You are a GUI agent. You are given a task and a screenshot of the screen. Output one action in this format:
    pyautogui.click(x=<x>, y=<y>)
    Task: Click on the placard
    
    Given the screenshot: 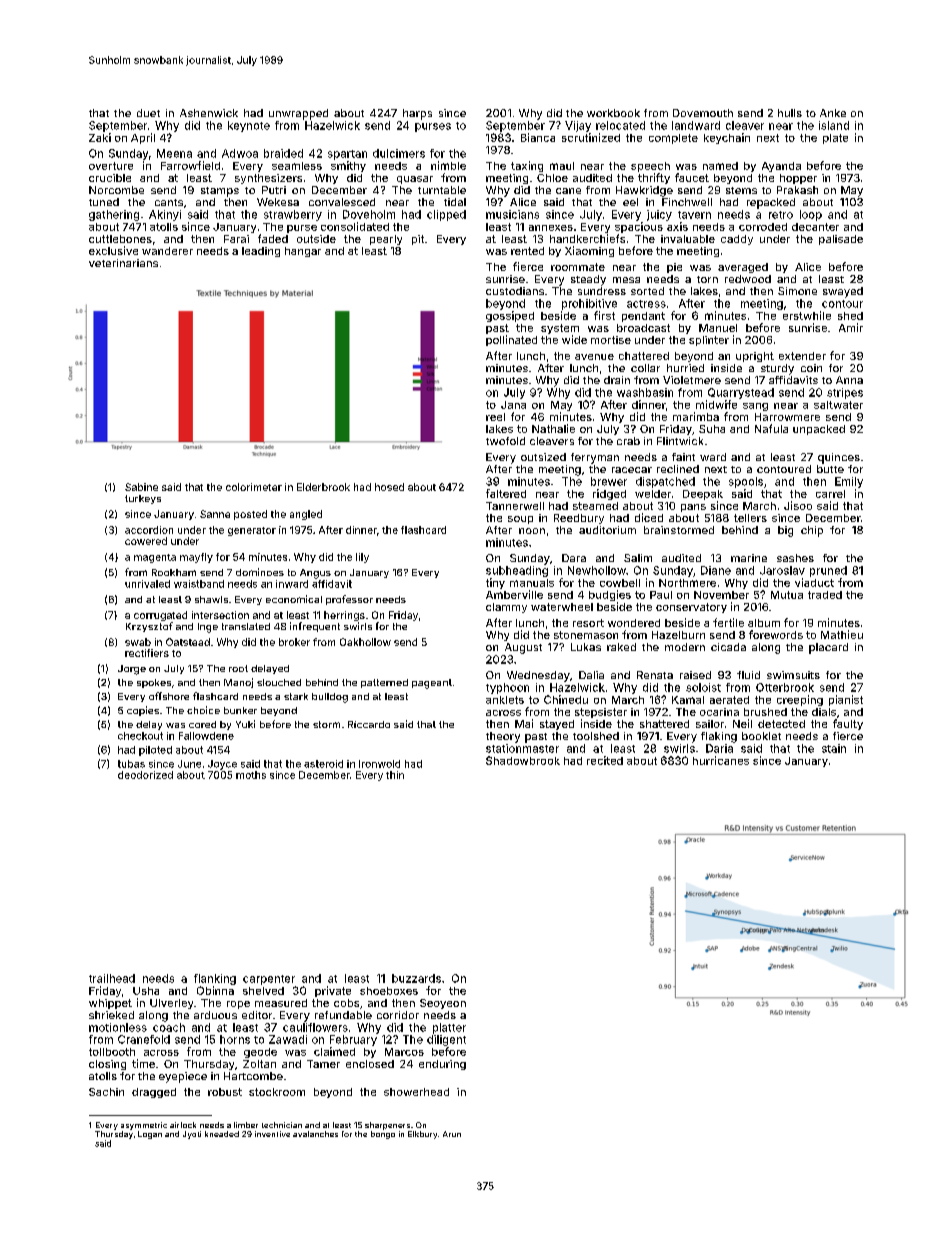 What is the action you would take?
    pyautogui.click(x=828, y=648)
